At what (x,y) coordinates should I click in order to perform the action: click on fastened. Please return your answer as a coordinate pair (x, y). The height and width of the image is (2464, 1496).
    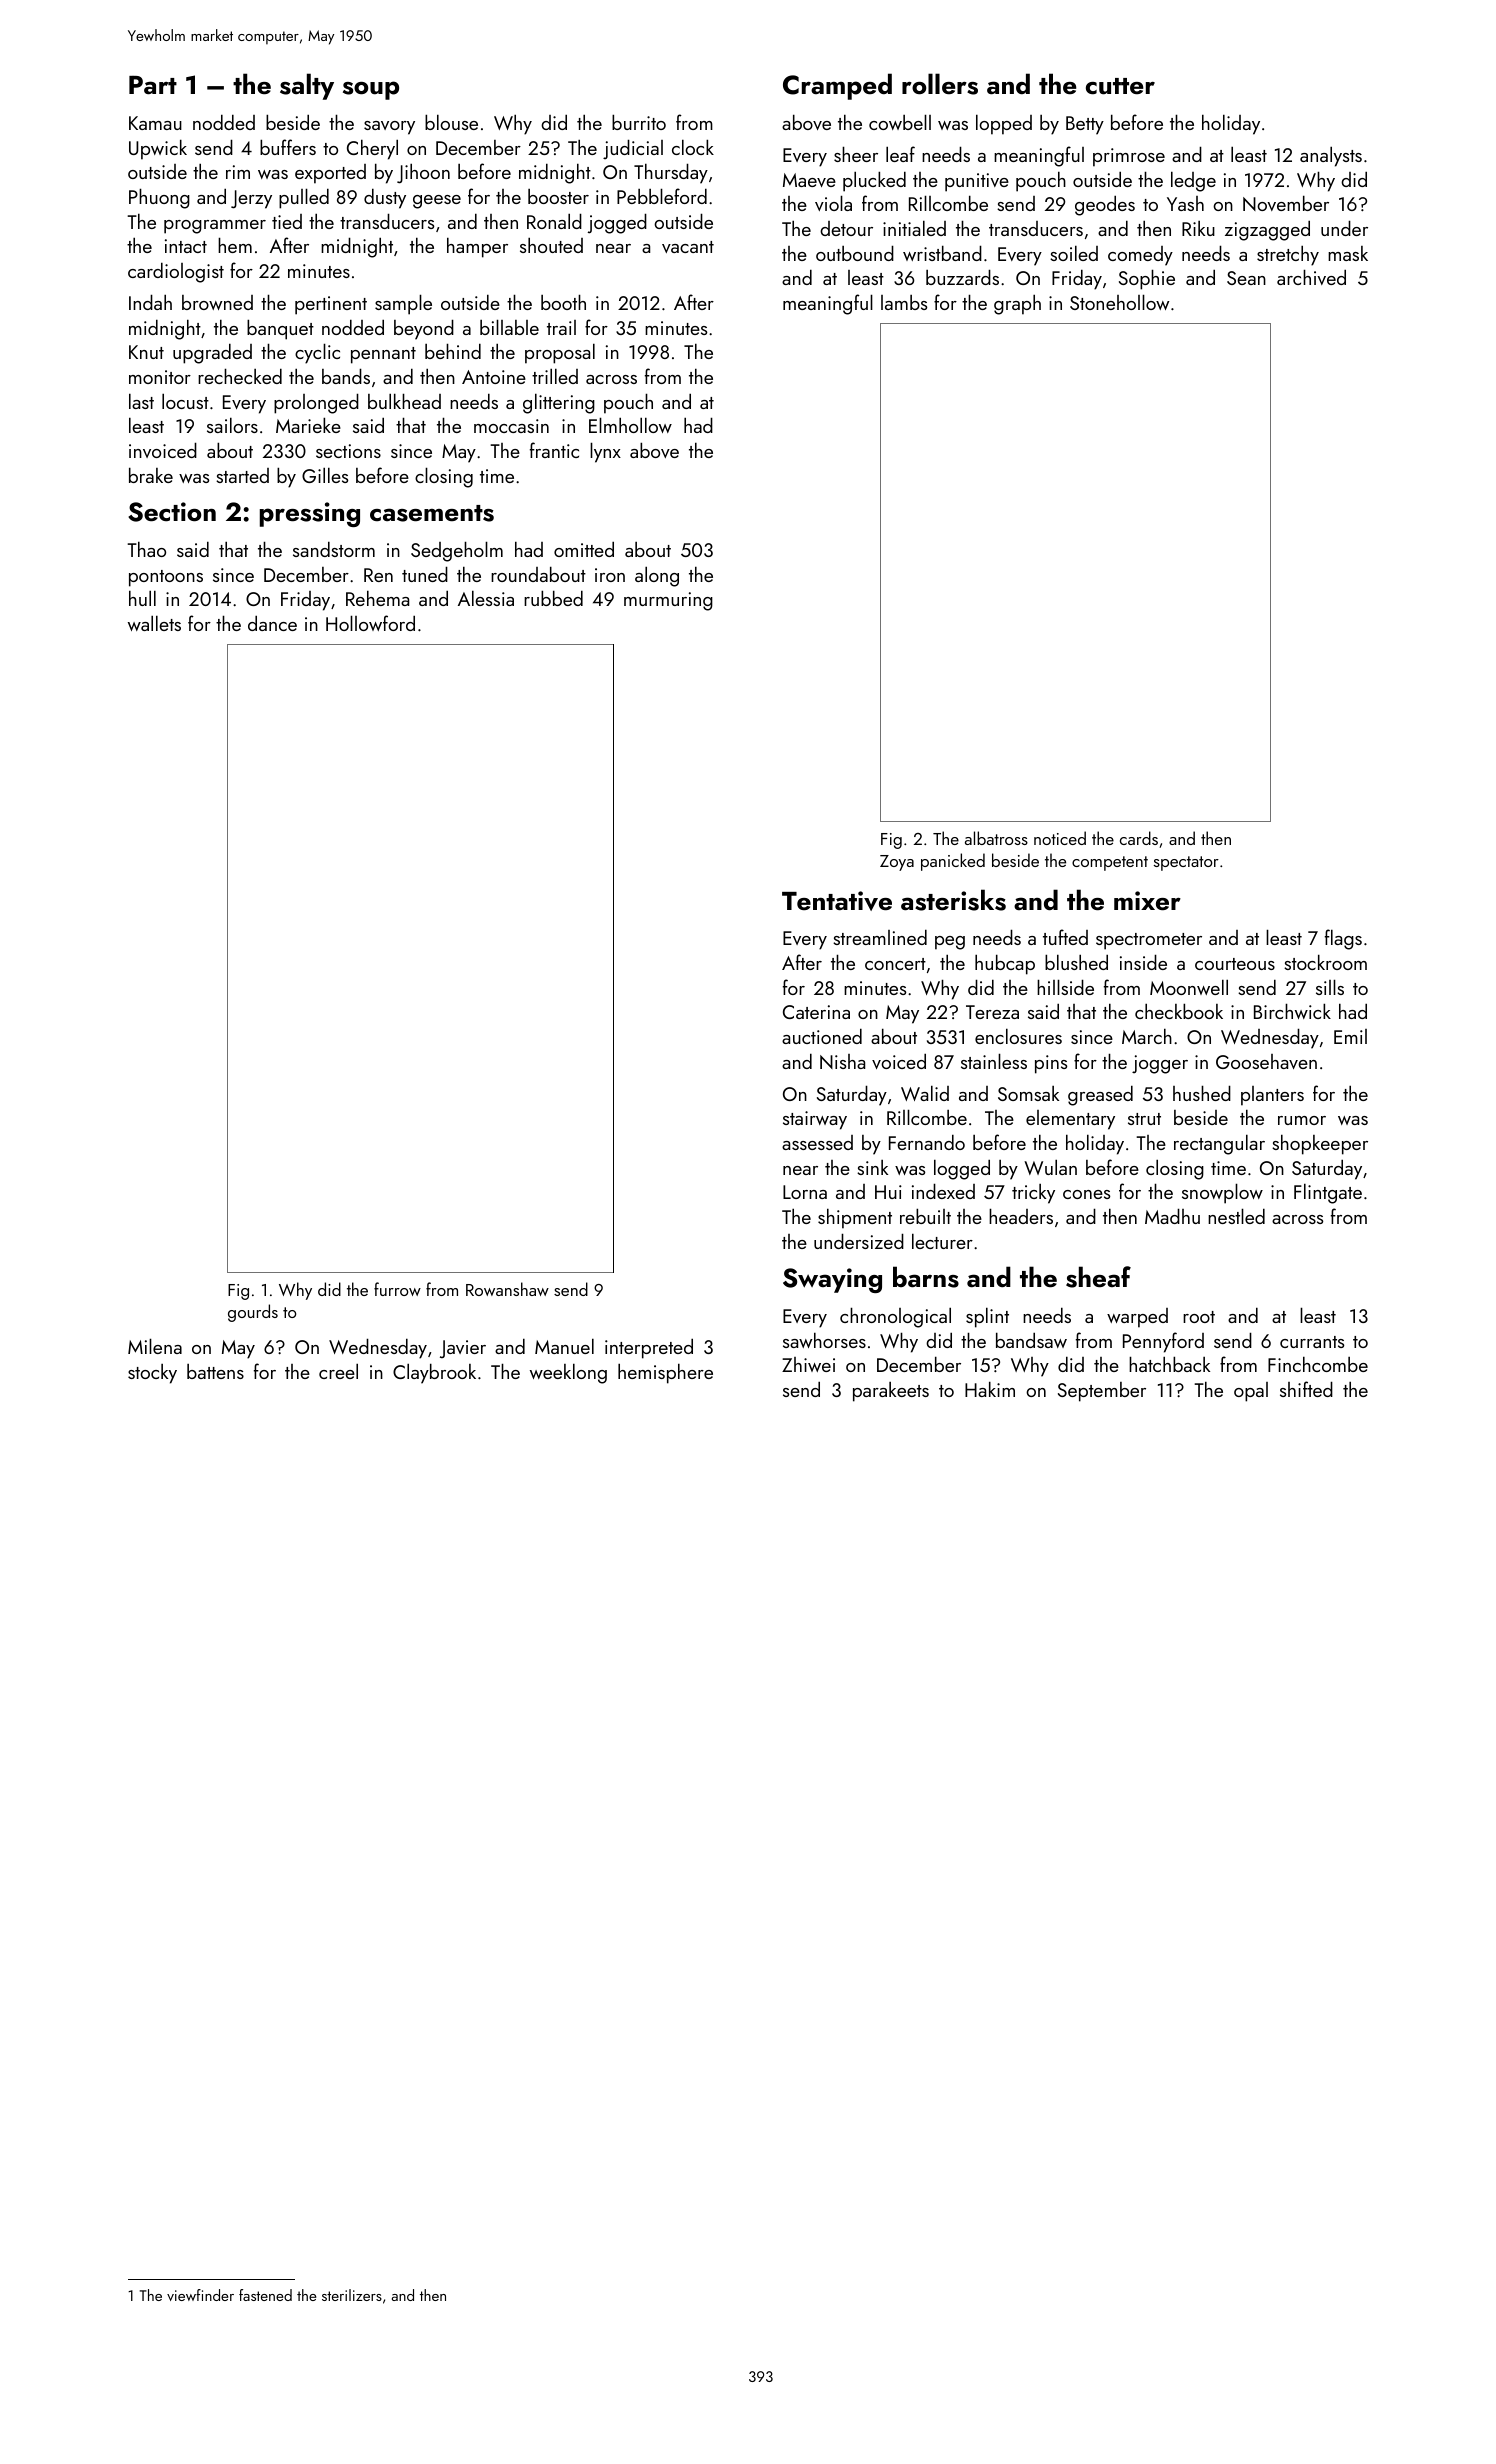
    Looking at the image, I should click on (265, 2295).
